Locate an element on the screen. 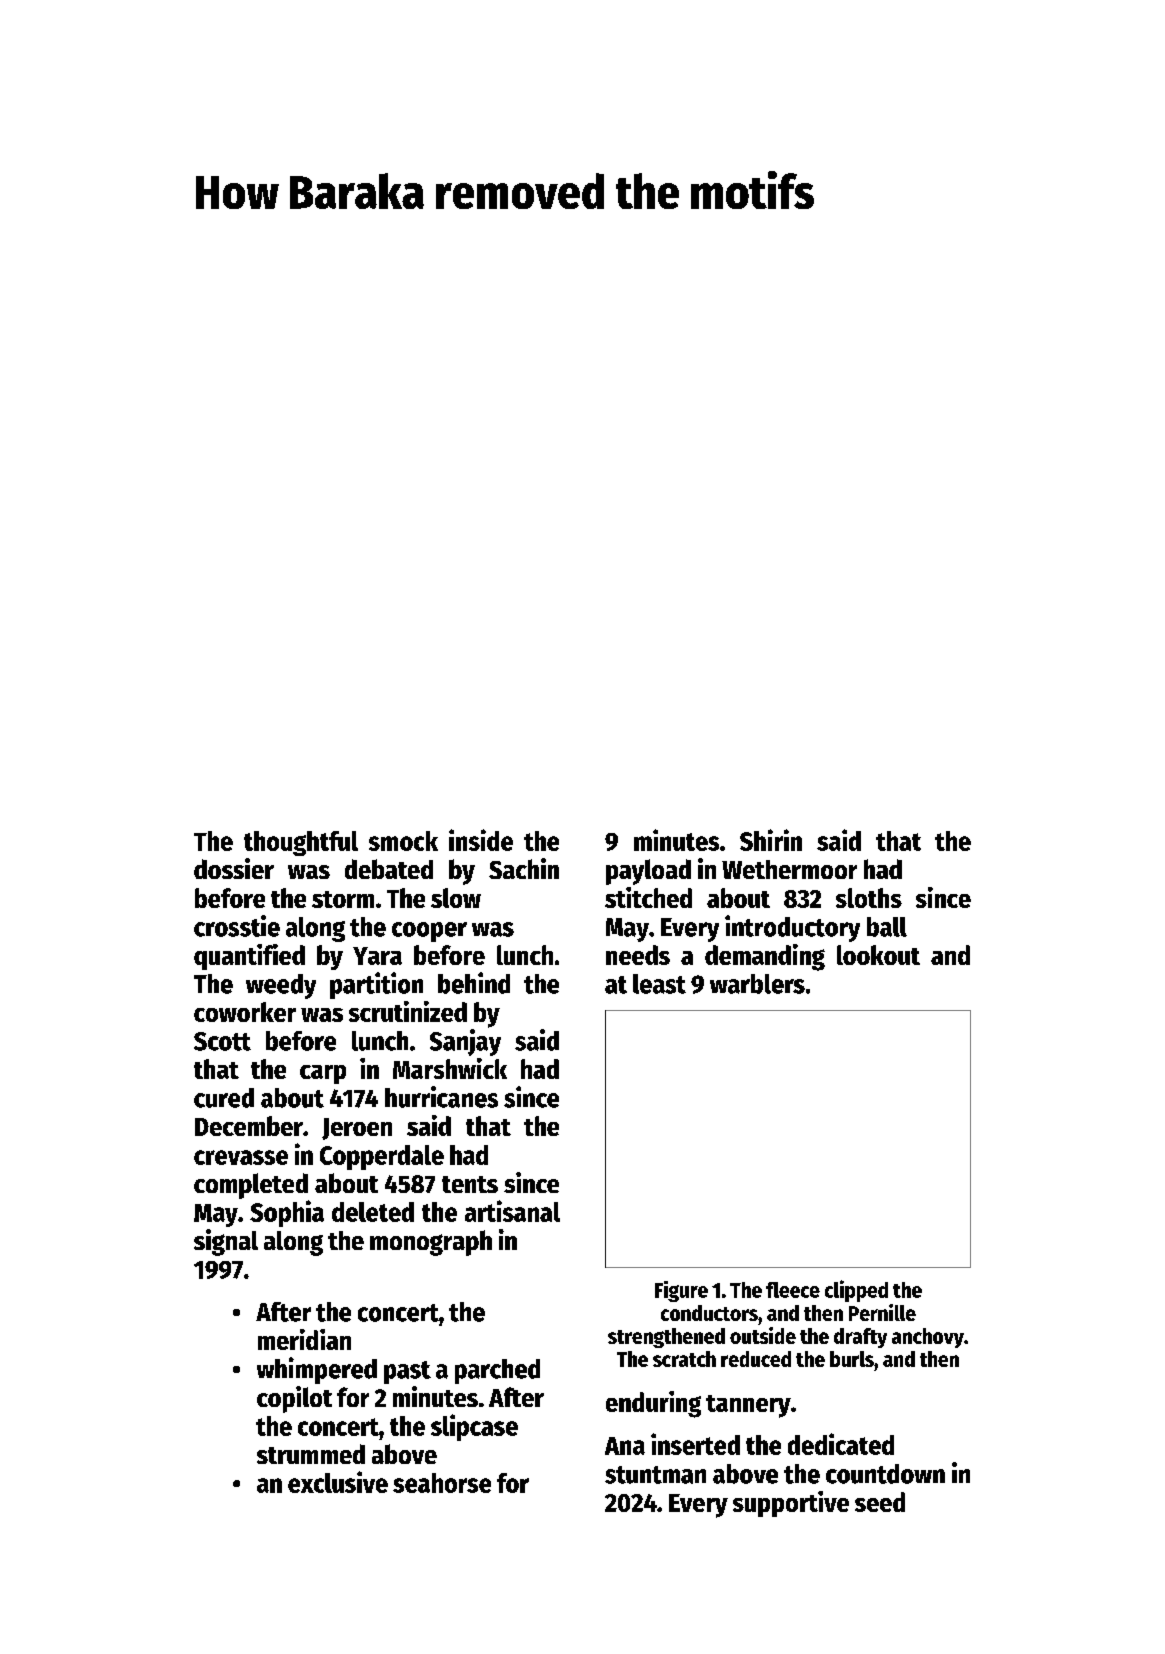 The height and width of the screenshot is (1654, 1165). scratch is located at coordinates (684, 1359).
